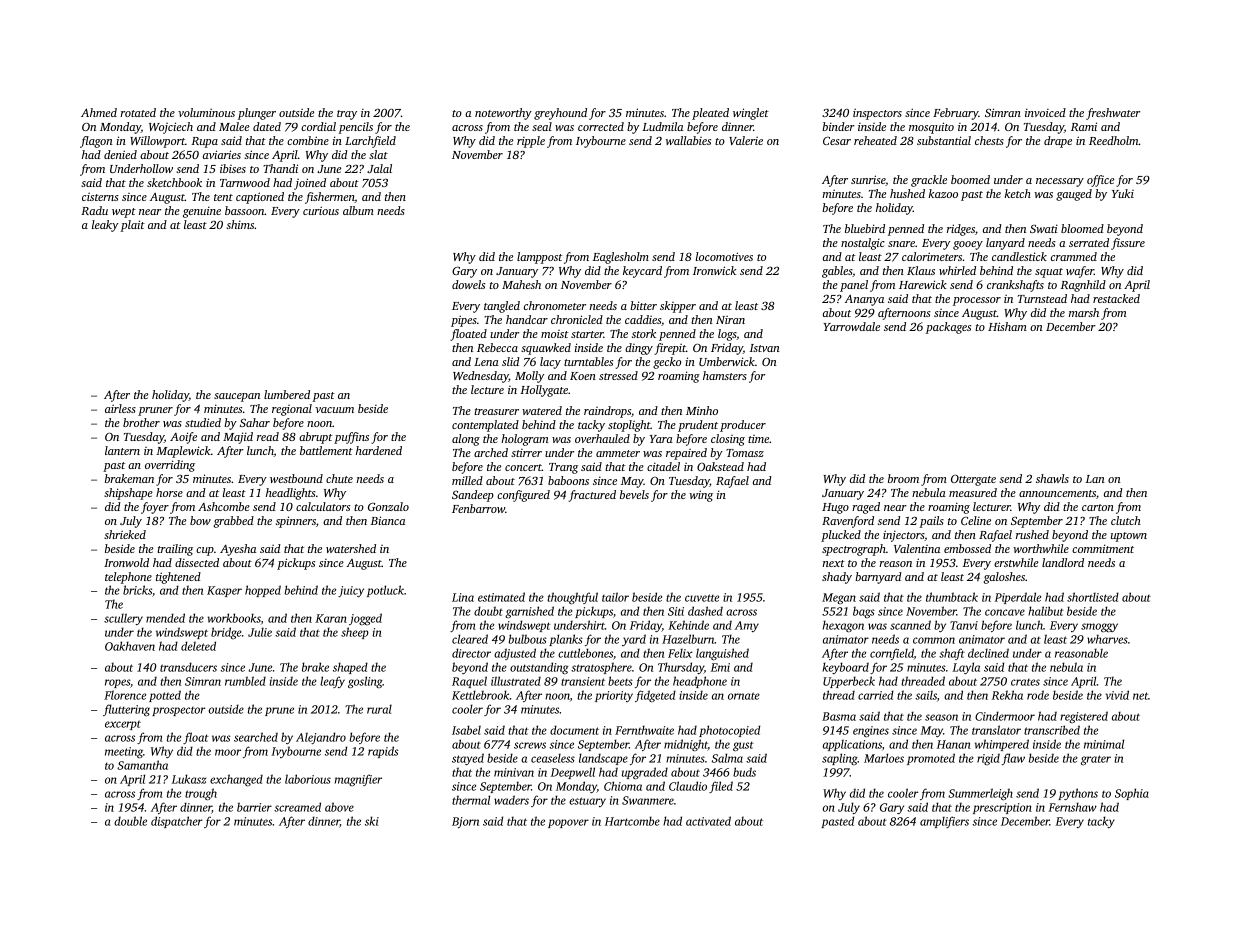  What do you see at coordinates (540, 258) in the image?
I see `lamppost` at bounding box center [540, 258].
